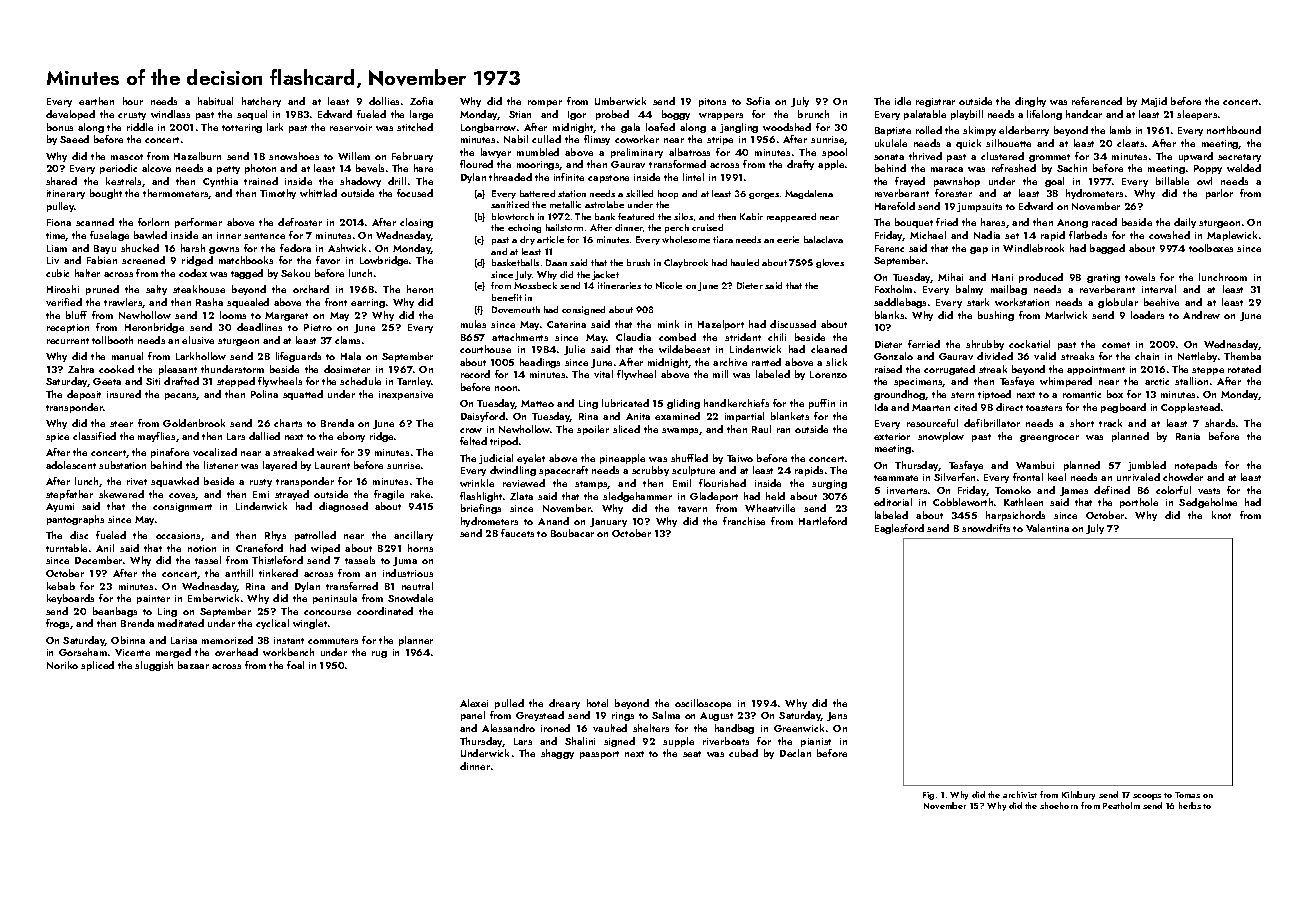 The image size is (1308, 924). What do you see at coordinates (410, 598) in the screenshot?
I see `Snowdale` at bounding box center [410, 598].
